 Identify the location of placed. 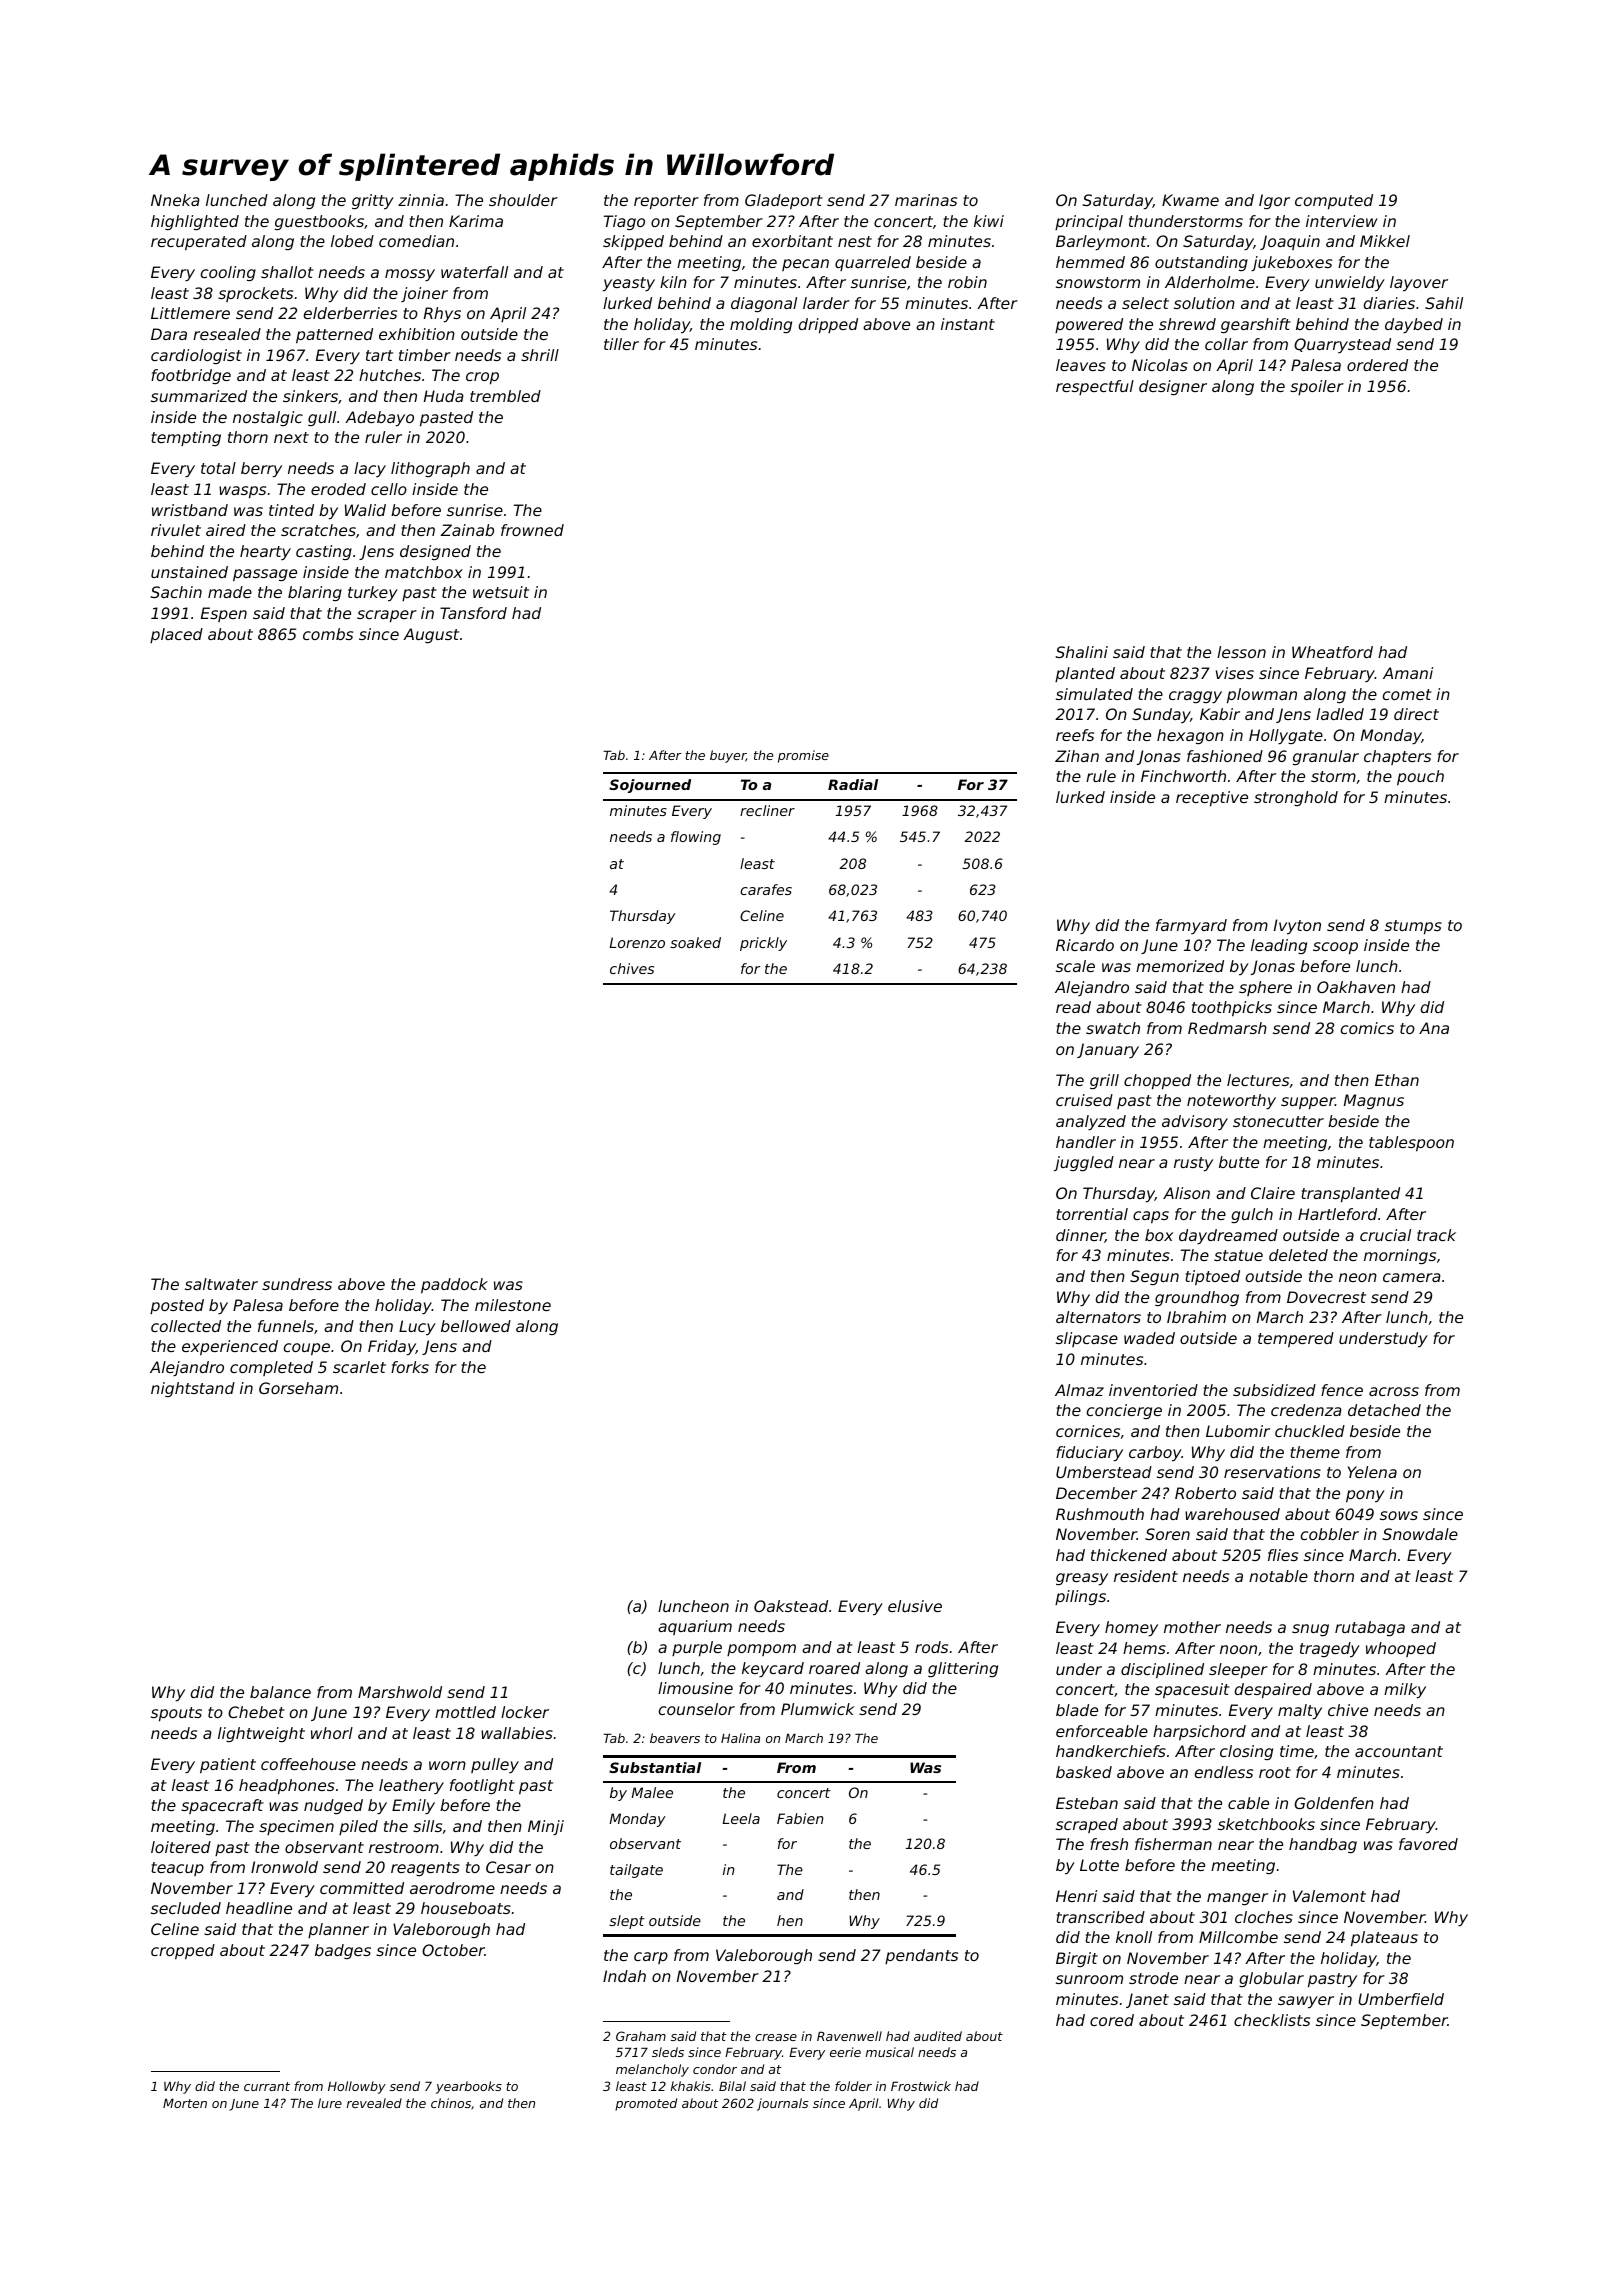
(176, 635).
